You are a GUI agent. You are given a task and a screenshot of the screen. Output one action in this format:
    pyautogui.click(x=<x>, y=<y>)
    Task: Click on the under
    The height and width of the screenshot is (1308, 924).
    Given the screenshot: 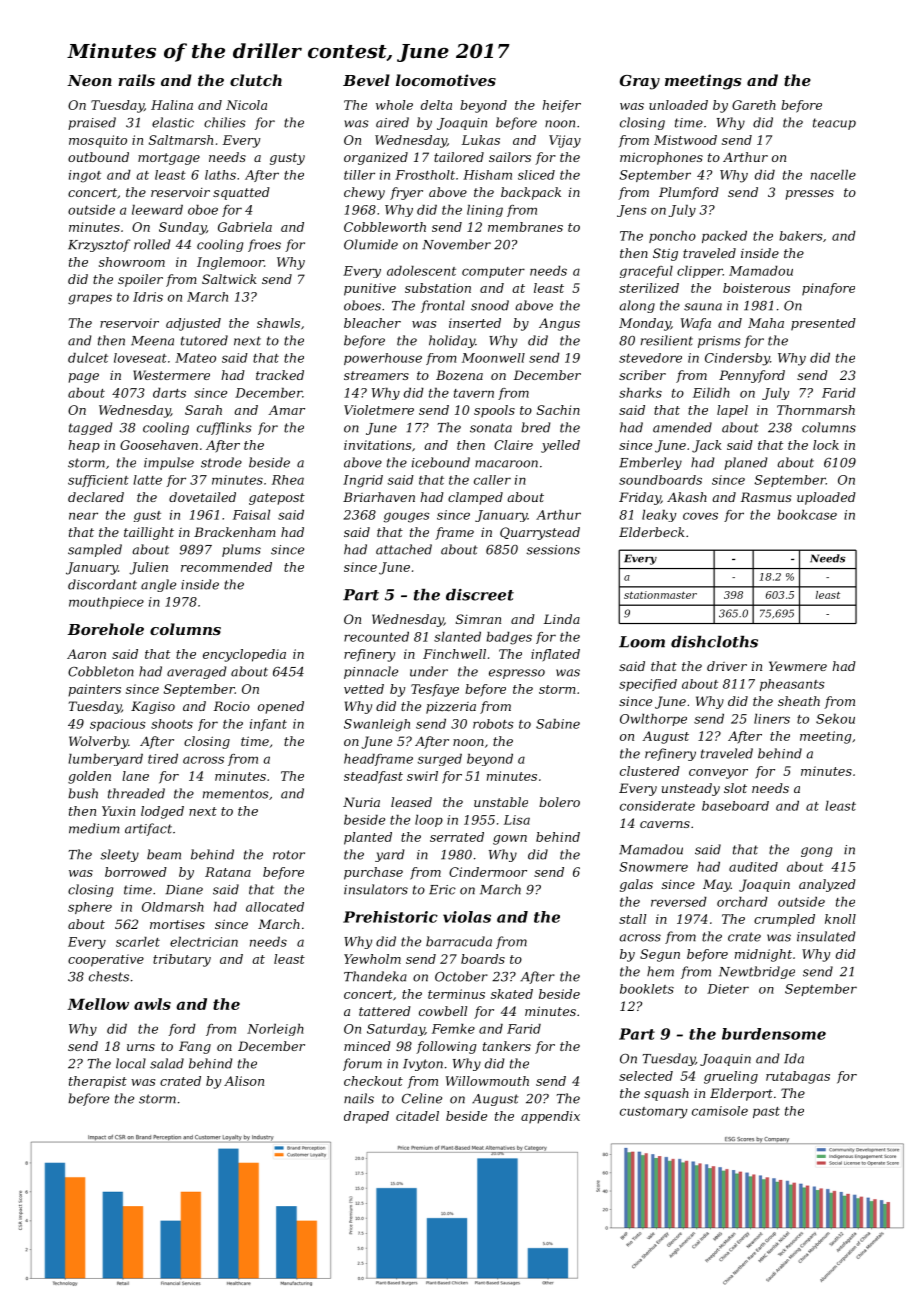 What is the action you would take?
    pyautogui.click(x=429, y=671)
